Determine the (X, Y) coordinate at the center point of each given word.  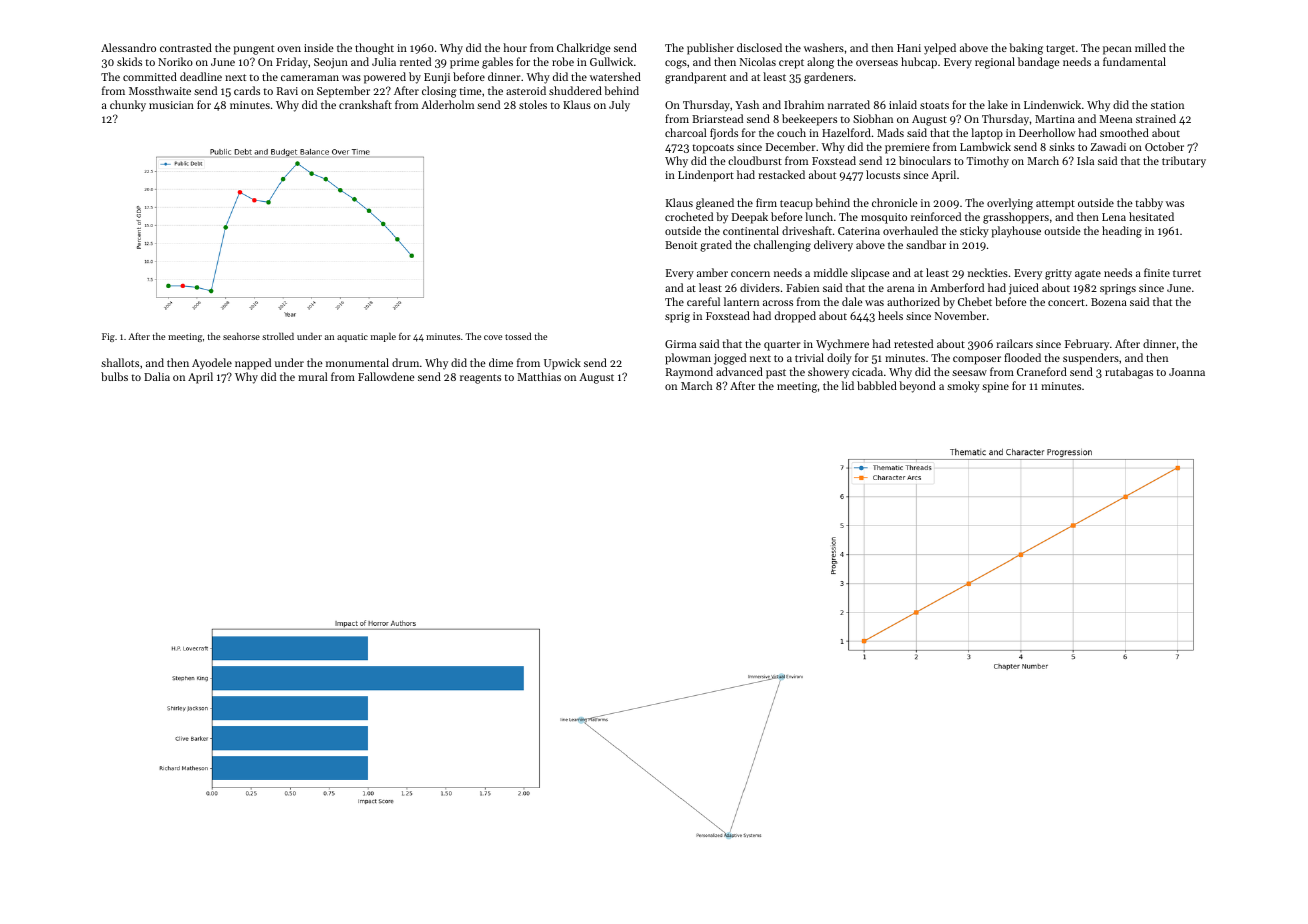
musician (171, 105)
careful (703, 301)
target (1060, 50)
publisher (710, 49)
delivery (833, 246)
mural (313, 376)
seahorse (241, 336)
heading (1122, 232)
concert (1066, 302)
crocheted (689, 216)
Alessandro (128, 47)
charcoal (686, 132)
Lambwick (985, 146)
